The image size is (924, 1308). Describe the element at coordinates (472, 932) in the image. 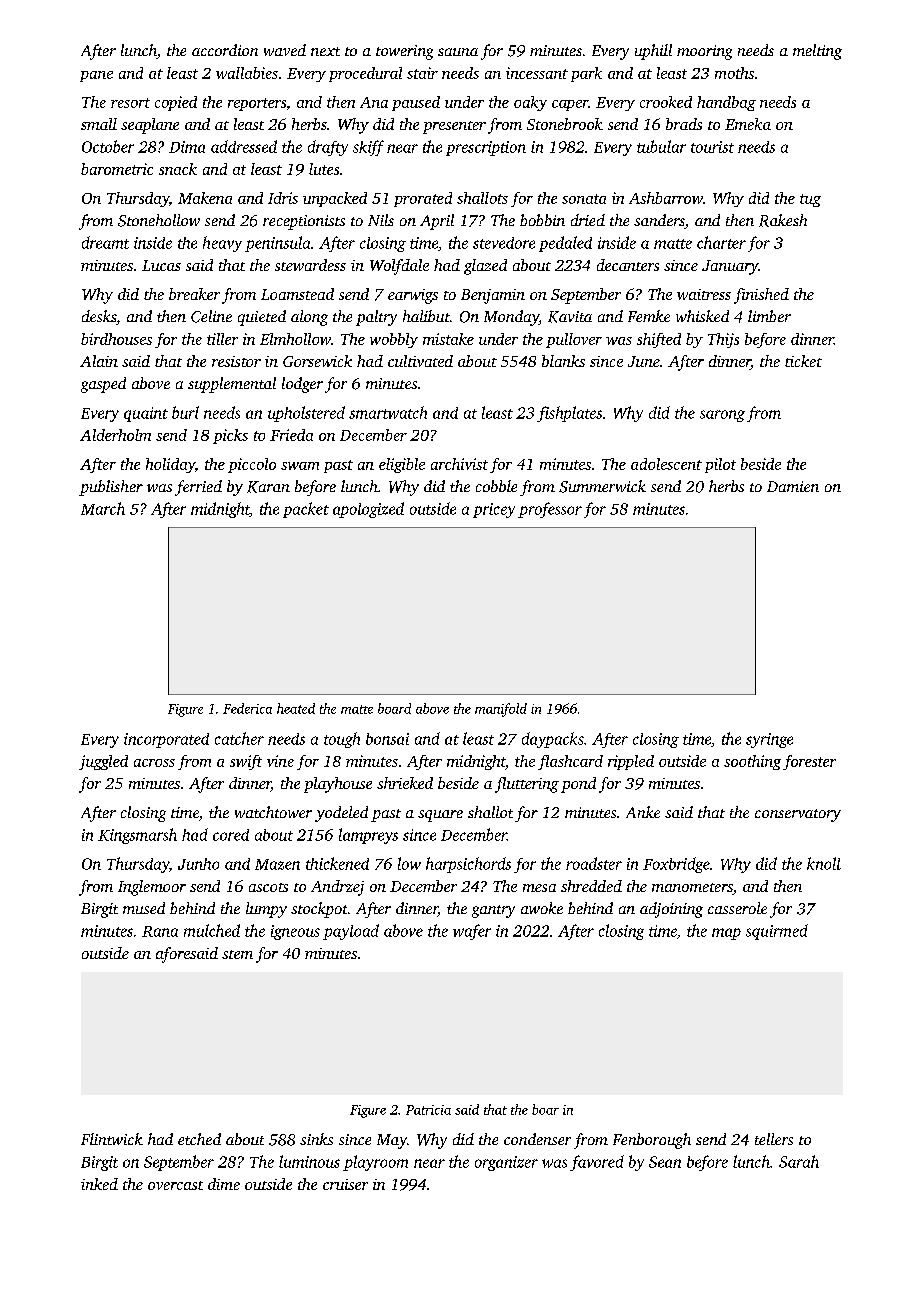

I see `wafer` at that location.
